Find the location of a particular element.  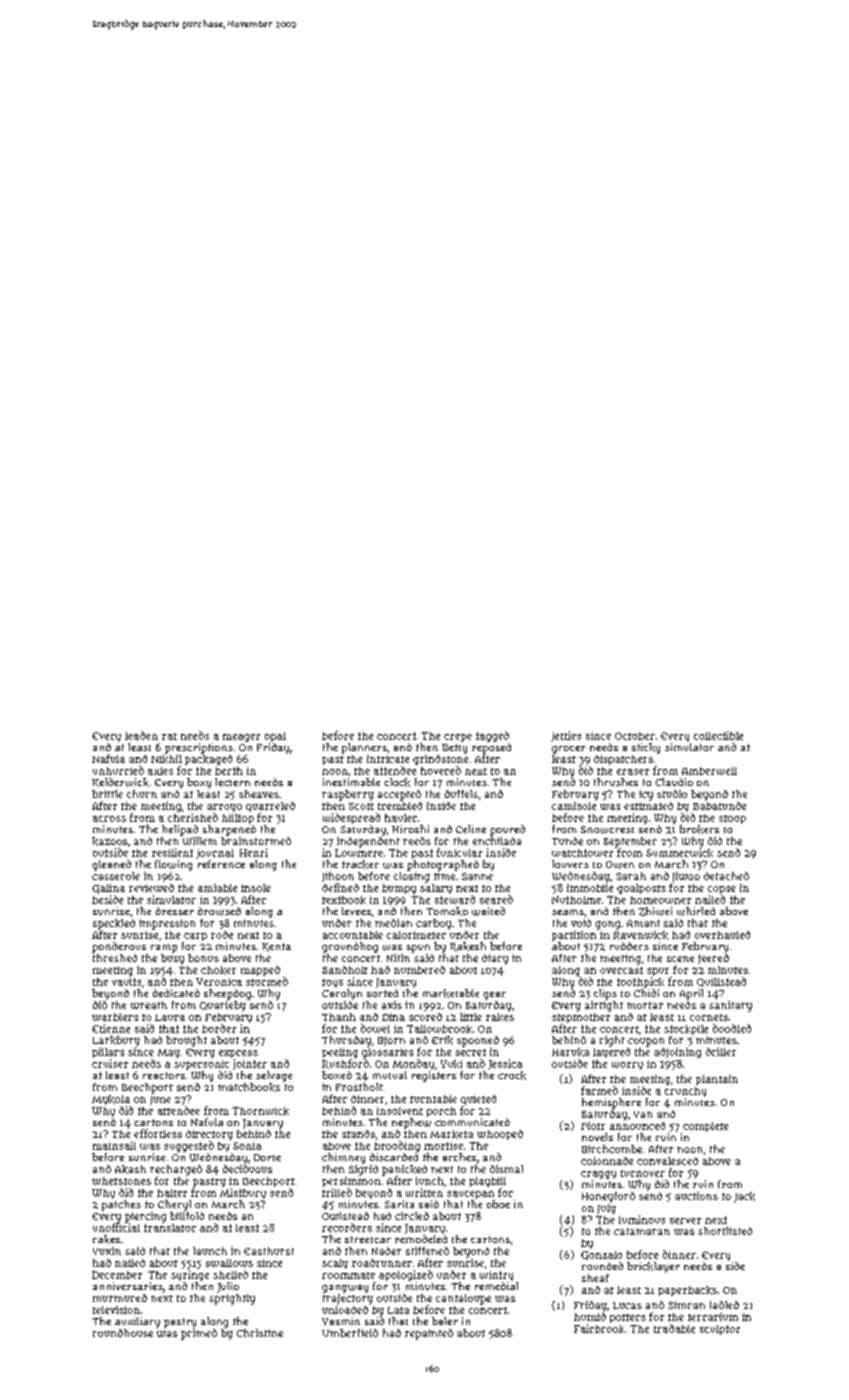

leaden is located at coordinates (141, 735).
